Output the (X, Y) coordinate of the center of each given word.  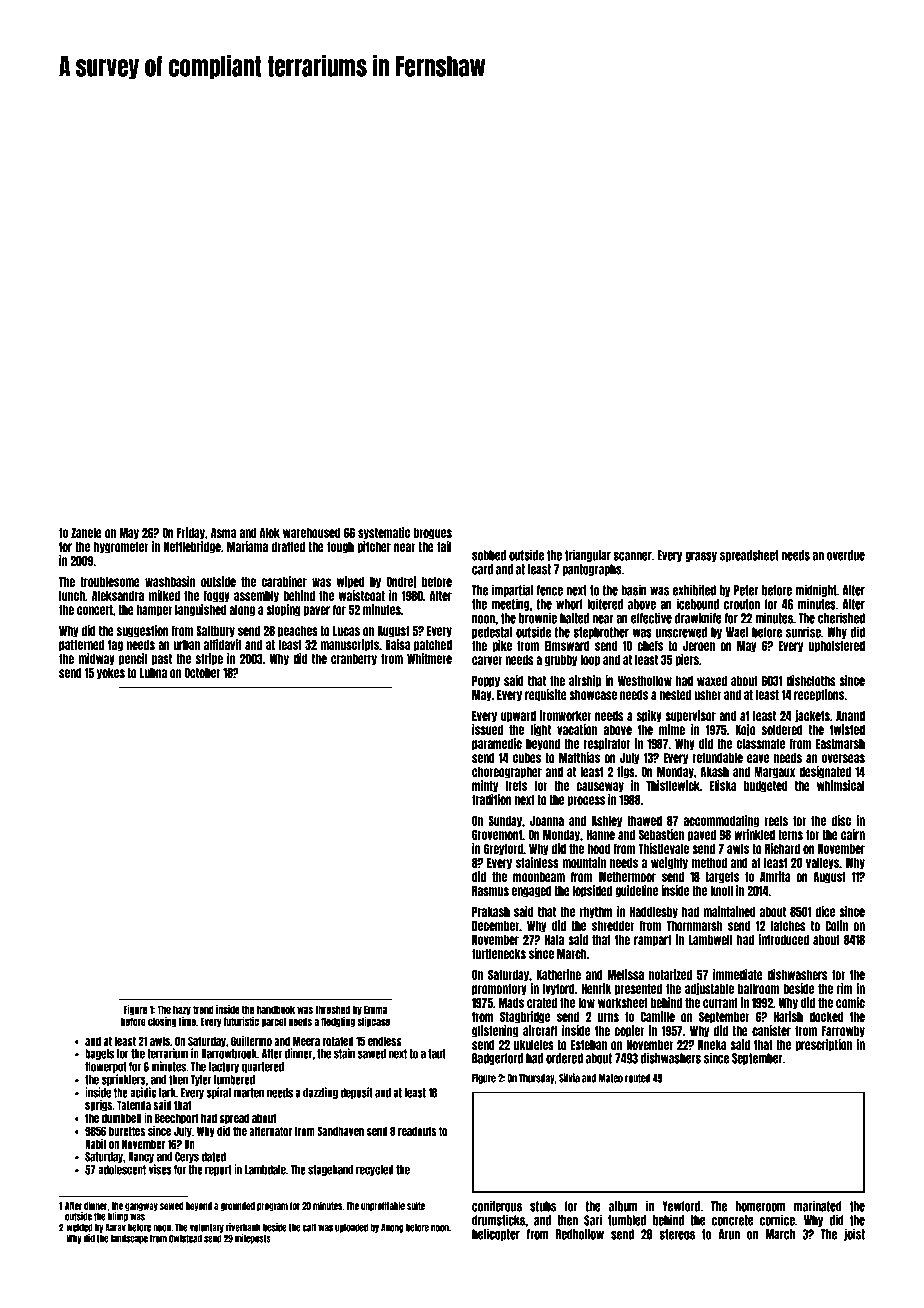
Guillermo (251, 1041)
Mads (511, 1003)
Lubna (153, 673)
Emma (375, 1009)
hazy (182, 1010)
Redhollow (580, 1234)
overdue (846, 555)
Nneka (712, 1045)
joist (854, 1234)
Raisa (397, 644)
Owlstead (185, 1238)
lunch (72, 596)
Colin (836, 925)
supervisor (690, 716)
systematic (384, 533)
